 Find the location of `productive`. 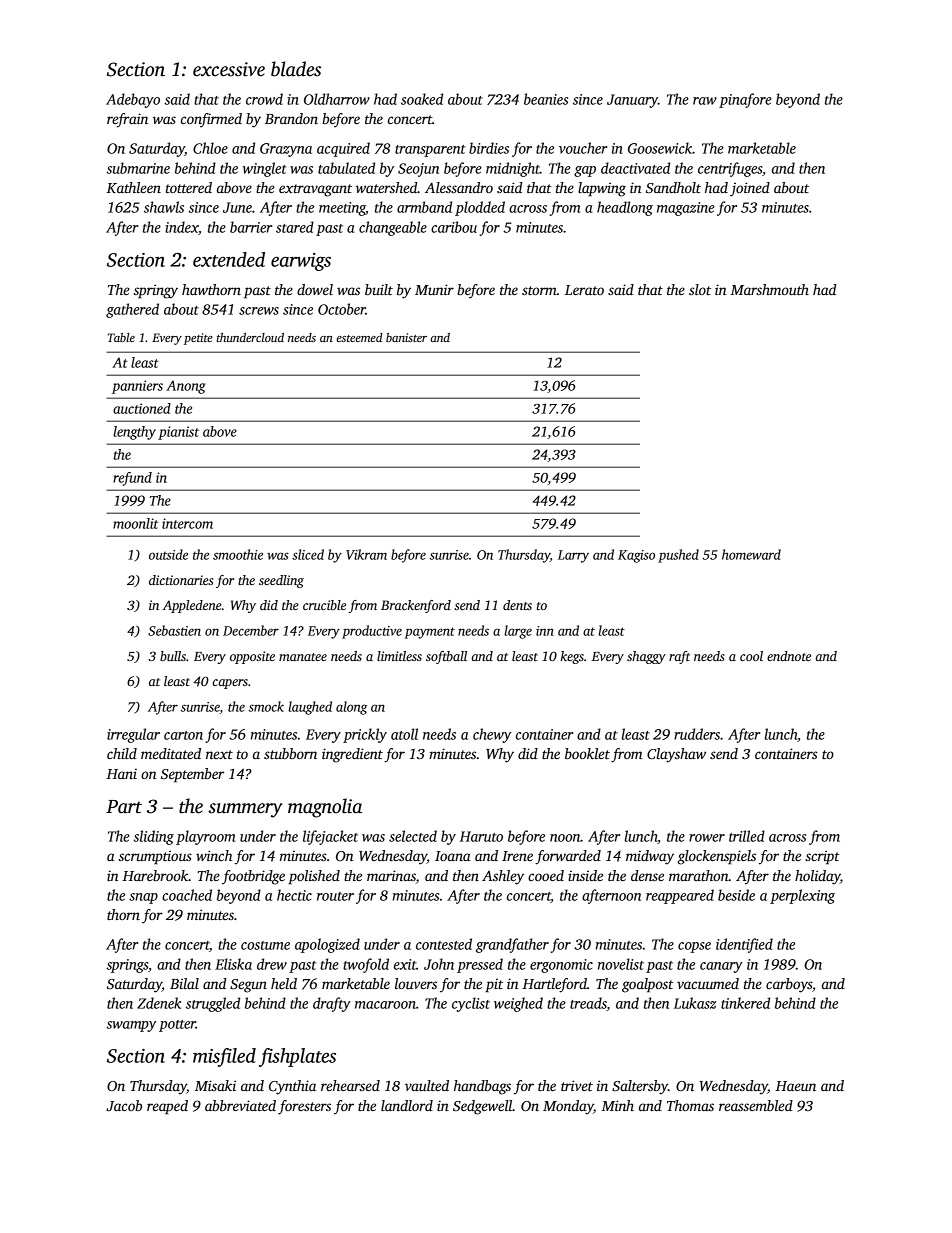

productive is located at coordinates (372, 632).
